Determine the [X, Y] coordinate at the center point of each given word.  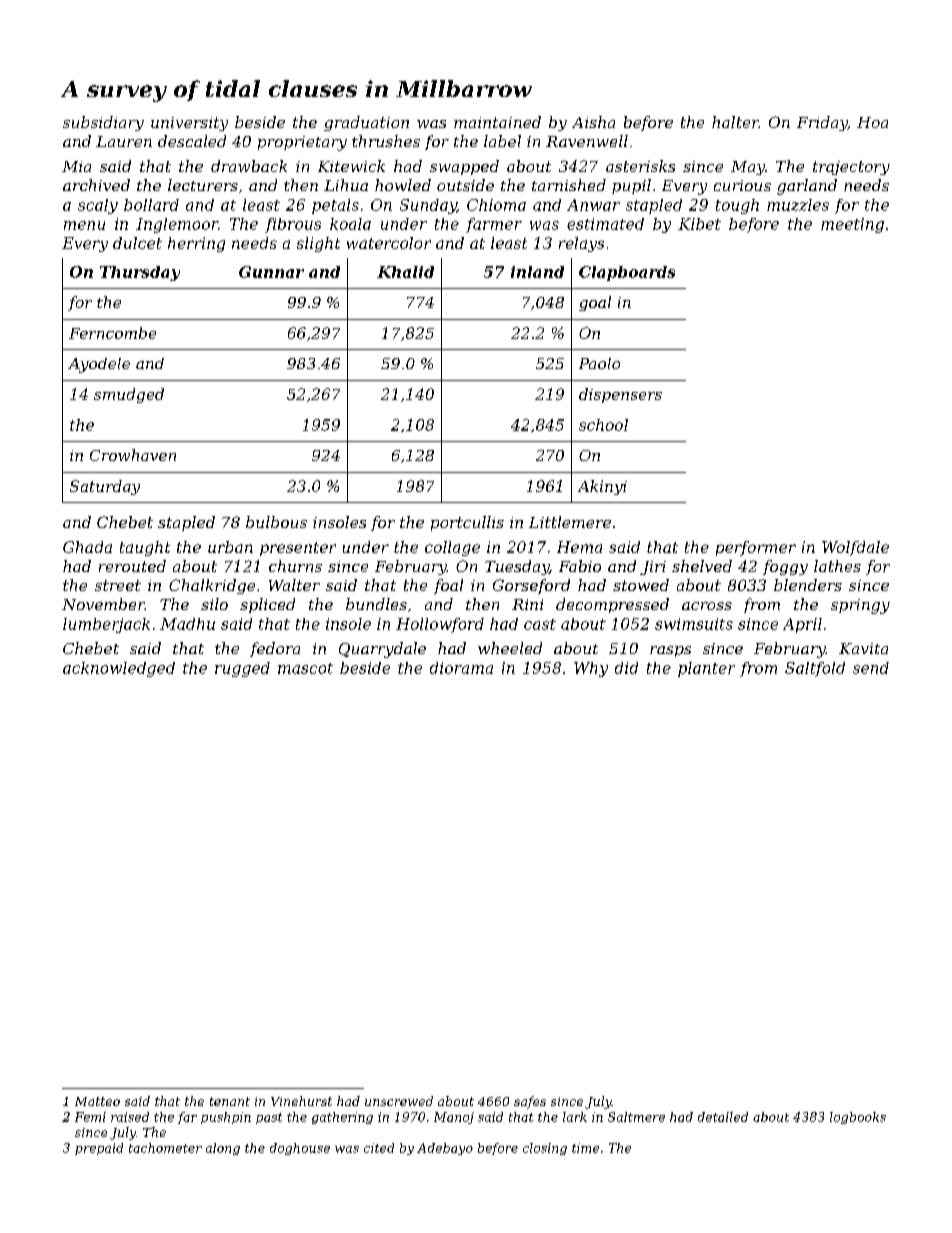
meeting [852, 225]
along [223, 1149]
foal [448, 586]
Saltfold [815, 669]
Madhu [187, 624]
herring [196, 244]
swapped [464, 167]
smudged [129, 395]
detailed [723, 1117]
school [603, 425]
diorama [461, 668]
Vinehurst [301, 1101]
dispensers [620, 395]
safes [530, 1102]
